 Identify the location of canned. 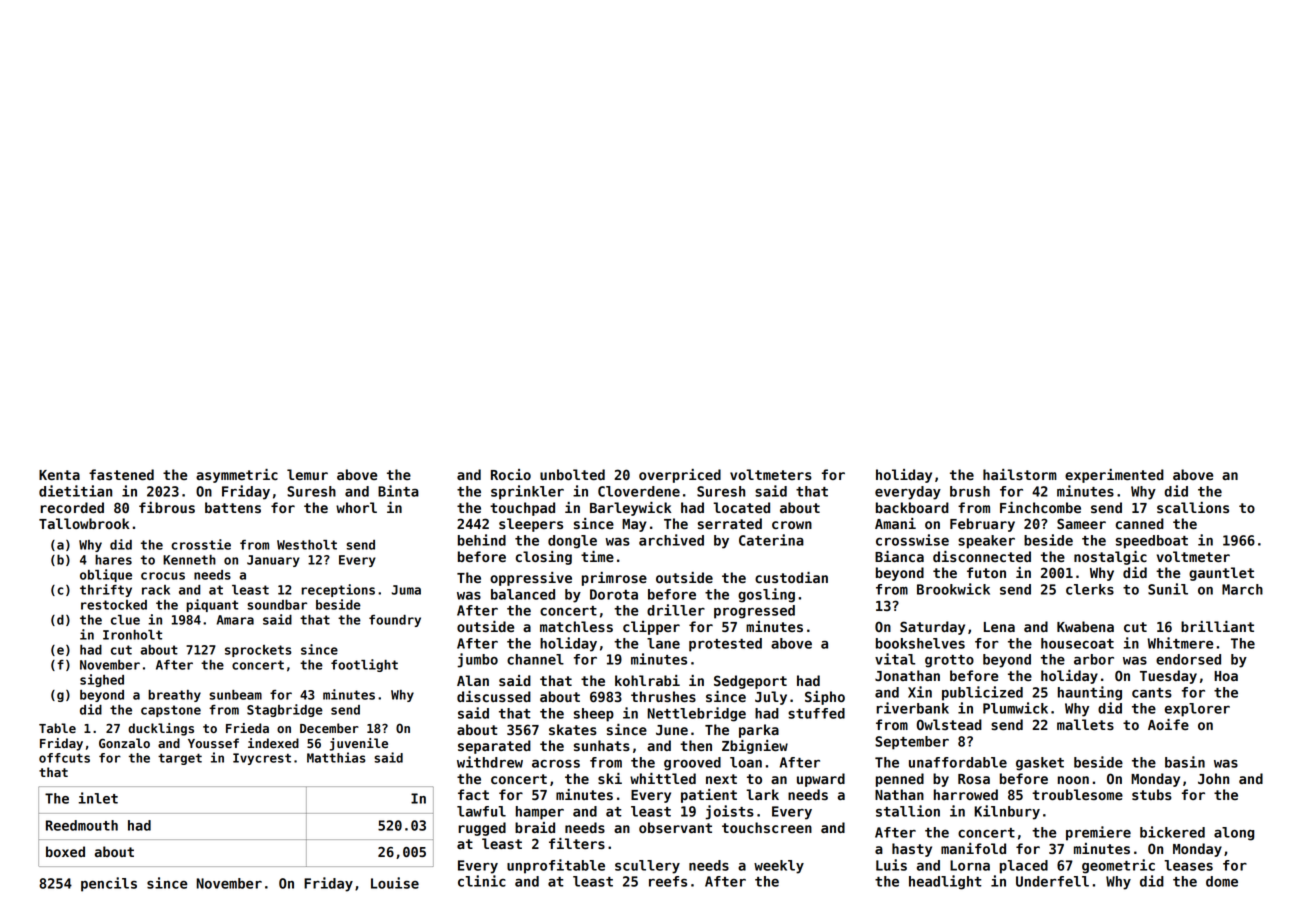
(1140, 523).
